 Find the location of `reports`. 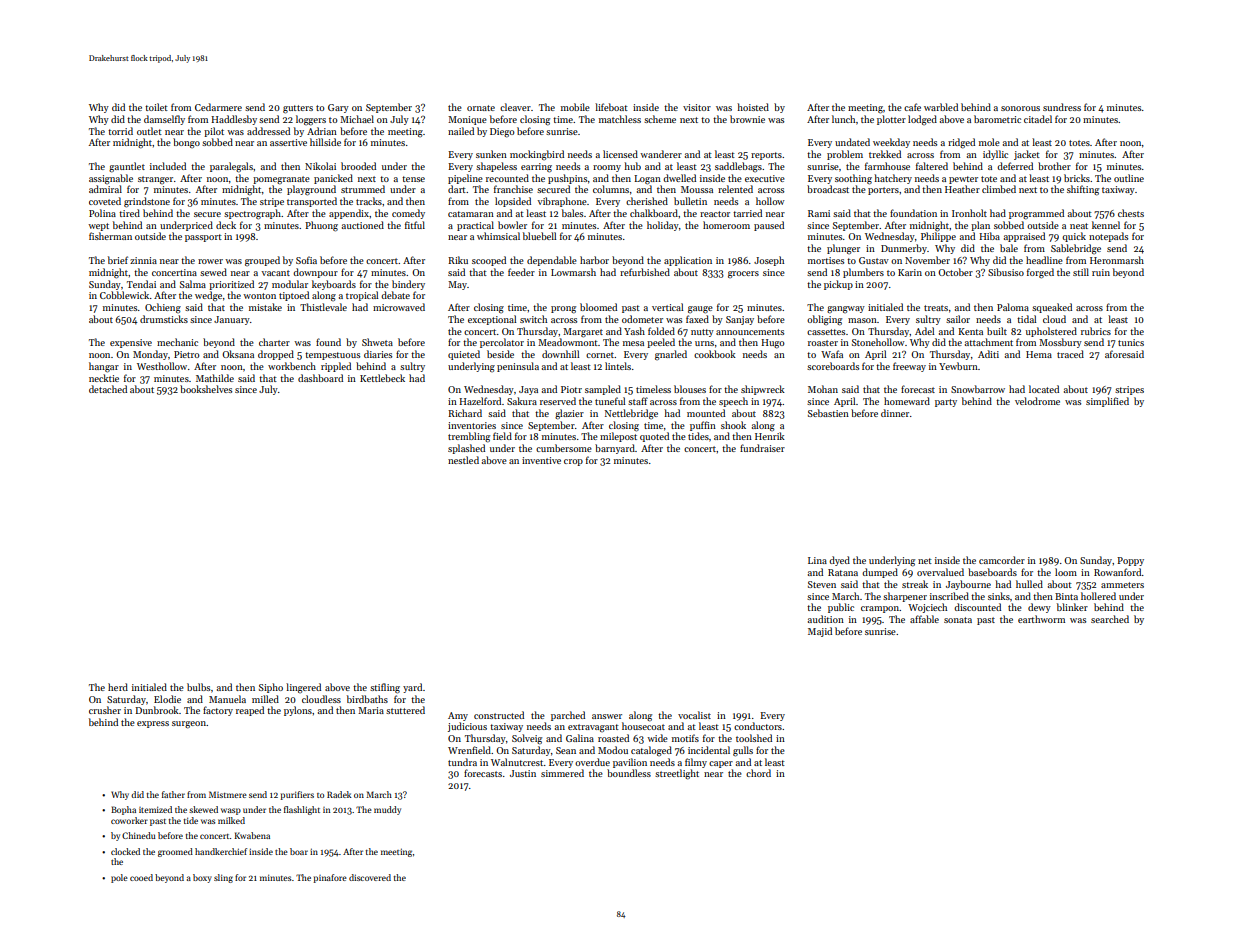

reports is located at coordinates (766, 156).
